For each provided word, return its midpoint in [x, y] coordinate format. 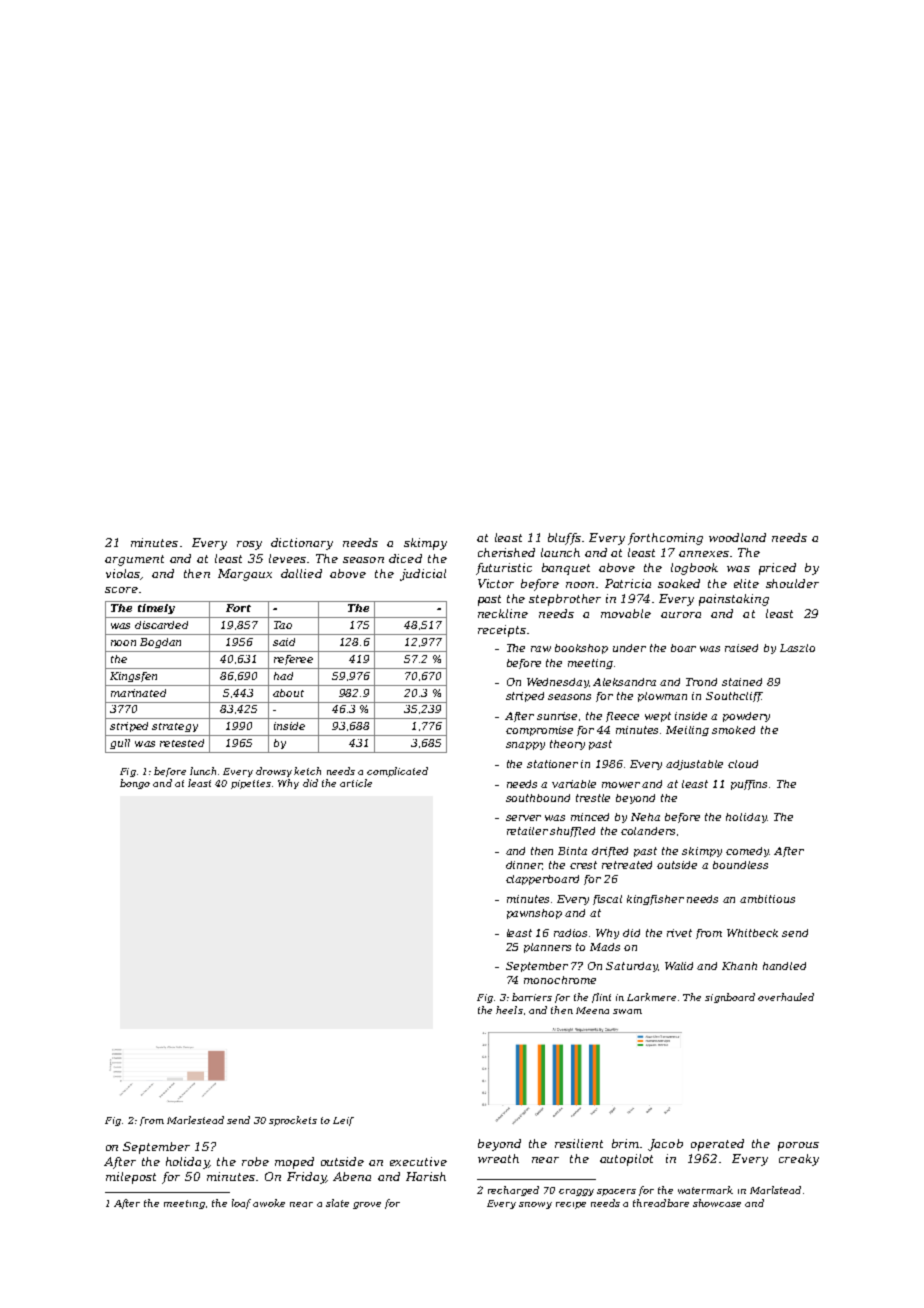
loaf [241, 1204]
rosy [249, 545]
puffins [749, 785]
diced [405, 558]
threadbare [661, 1203]
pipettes [251, 784]
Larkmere [651, 997]
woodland [737, 537]
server [523, 818]
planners [547, 948]
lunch [203, 771]
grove [367, 1205]
